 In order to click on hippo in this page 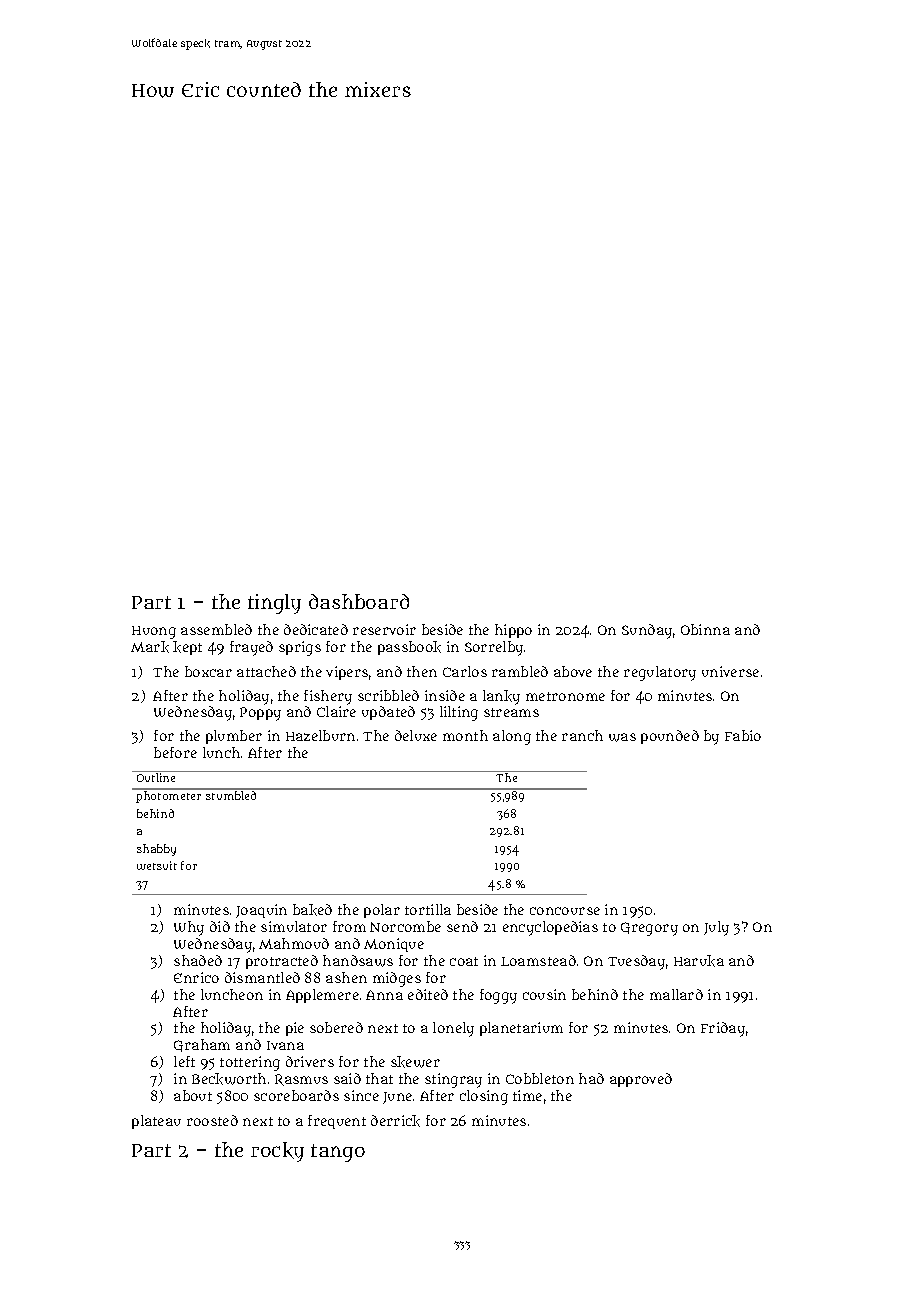, I will do `click(513, 631)`.
